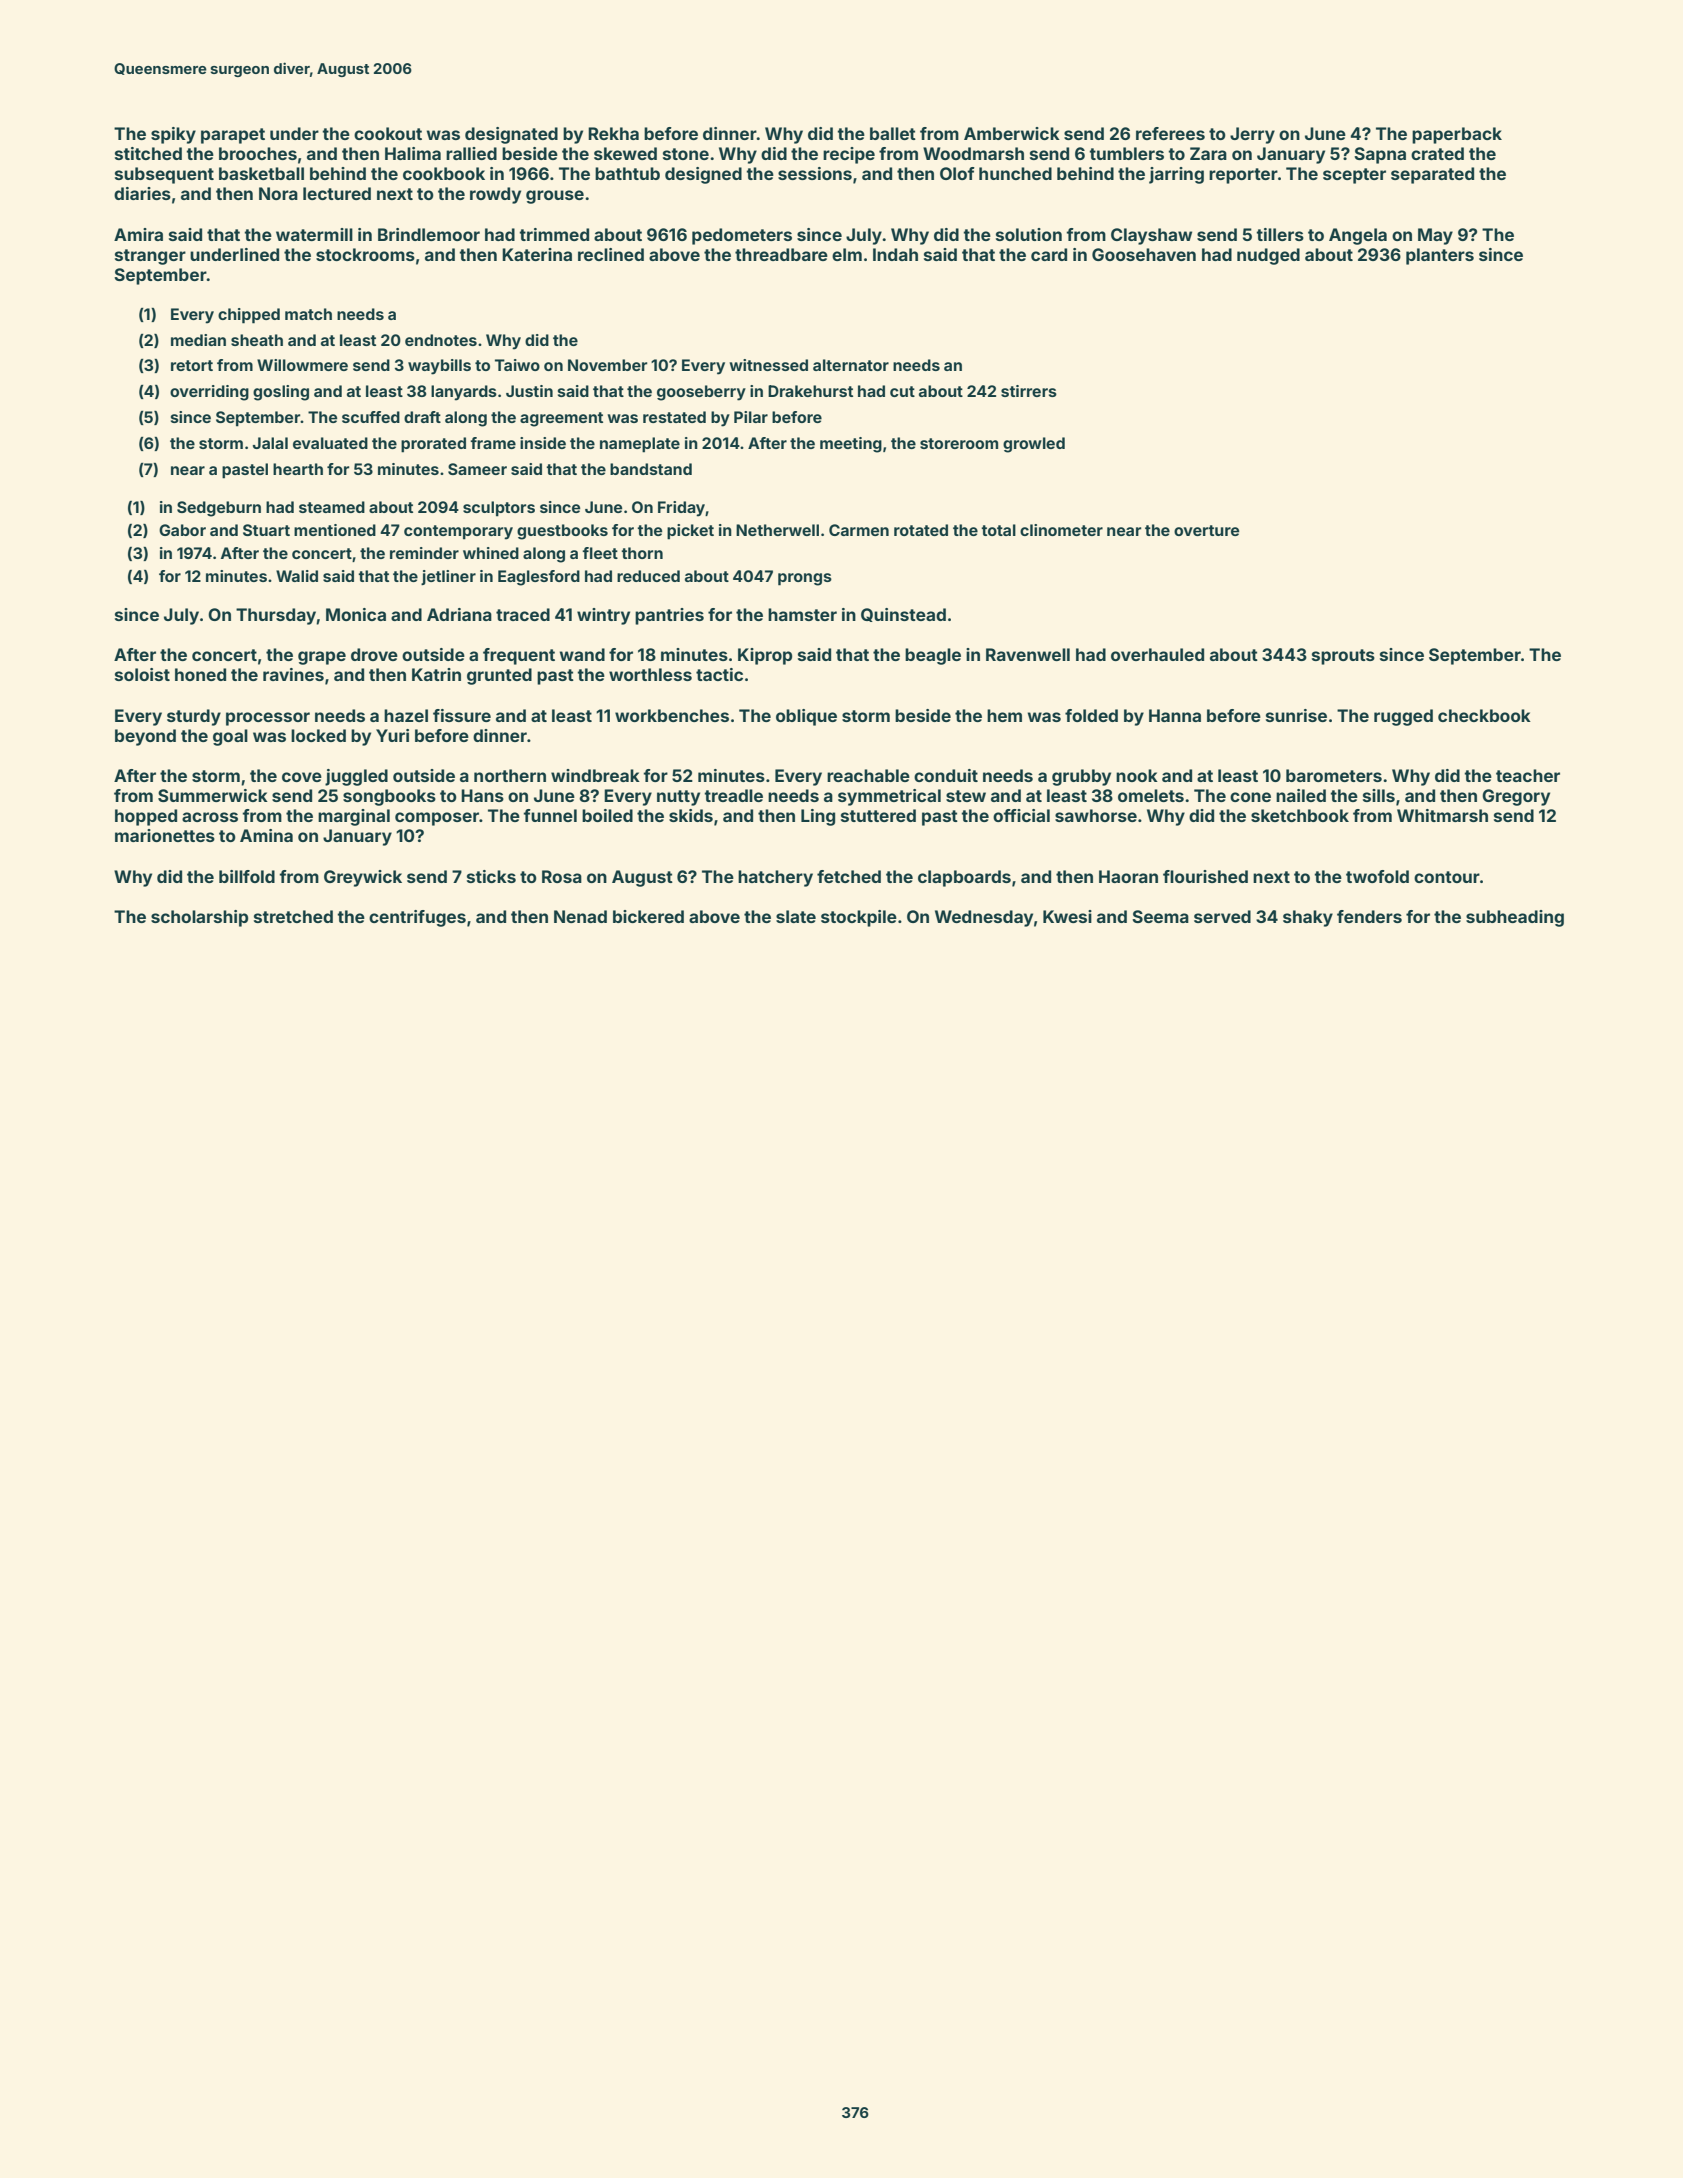  Describe the element at coordinates (859, 530) in the document. I see `Carmen` at that location.
